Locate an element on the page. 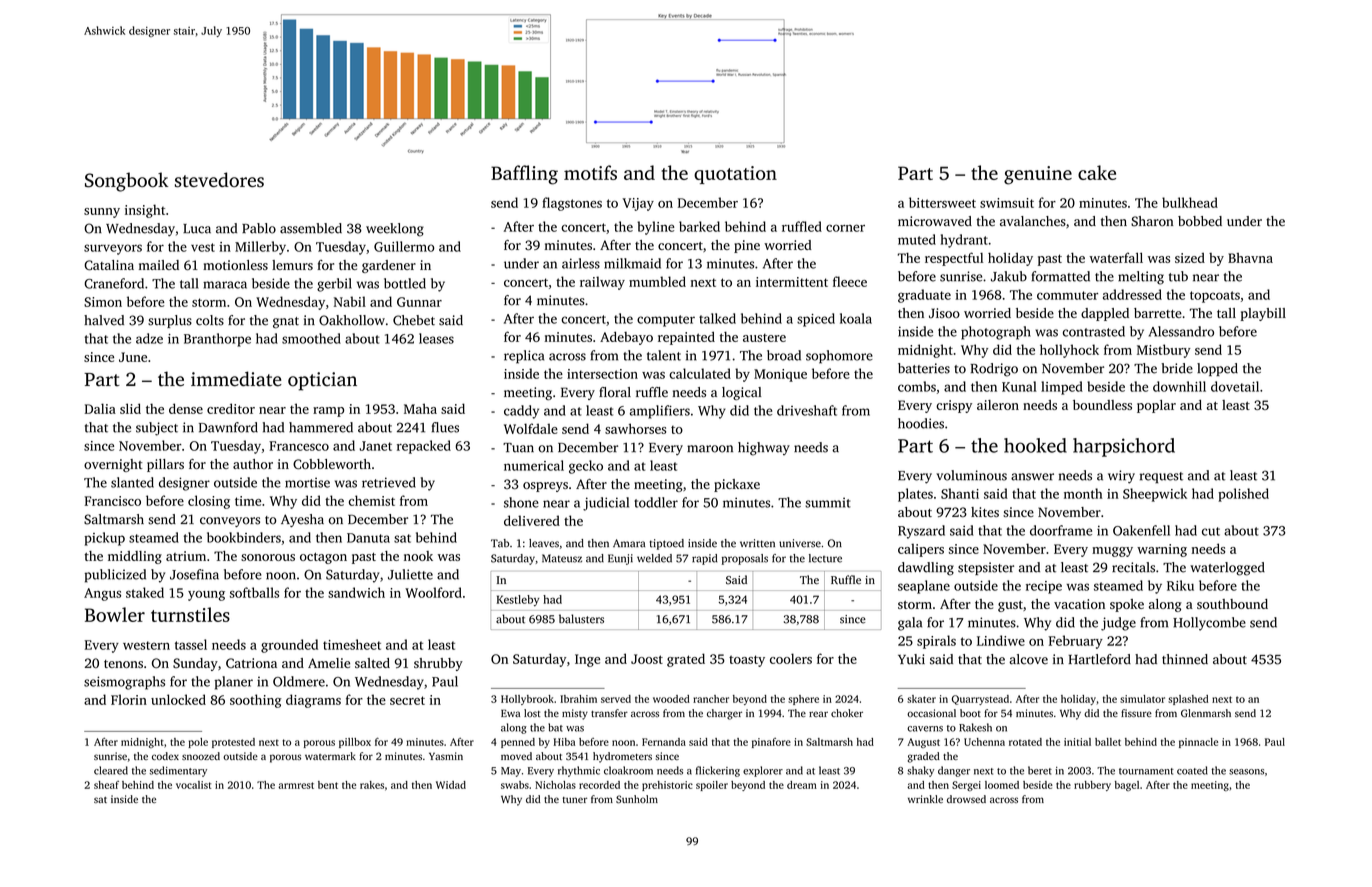 The width and height of the page is (1372, 887). optician is located at coordinates (322, 381).
